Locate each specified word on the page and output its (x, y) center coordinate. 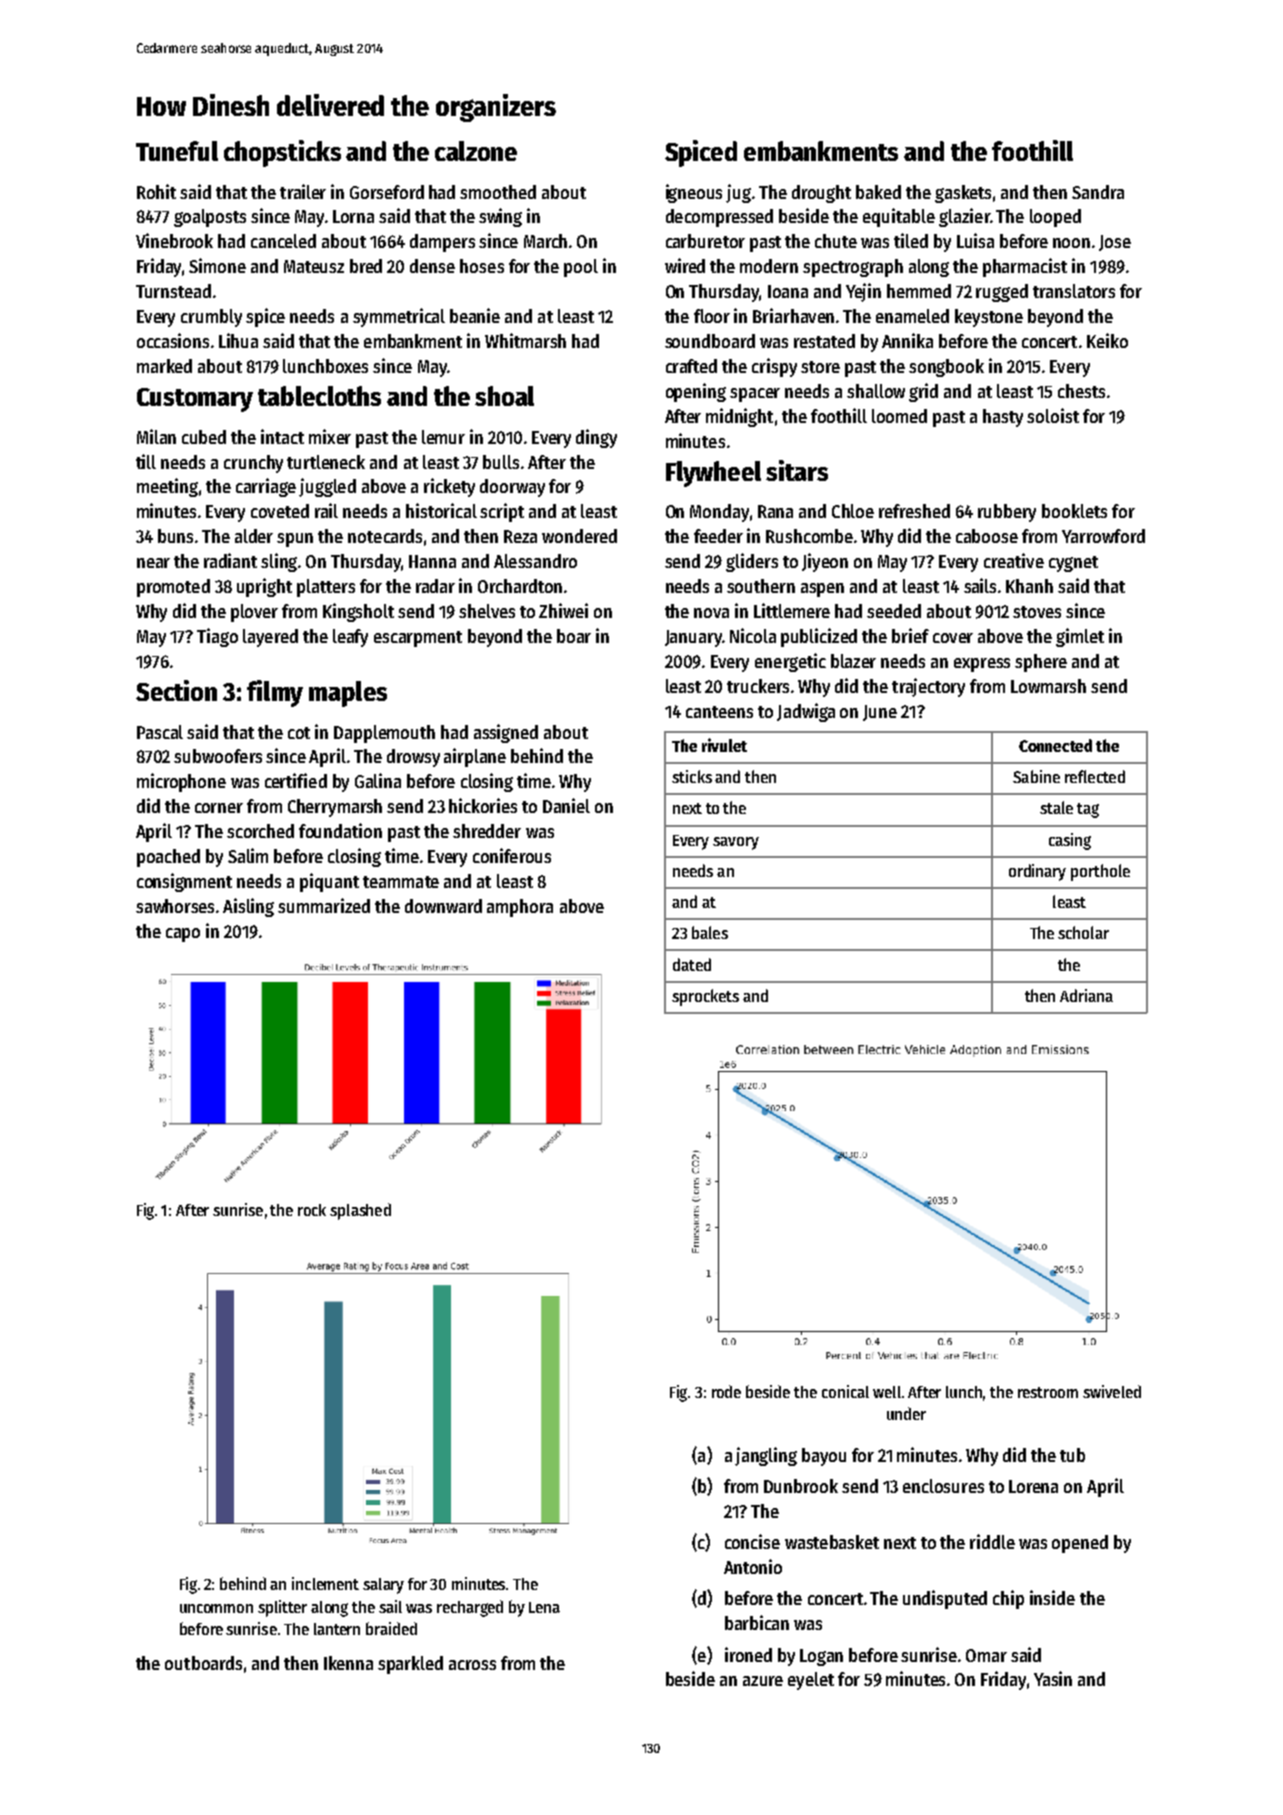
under (906, 1413)
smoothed (498, 192)
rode (726, 1391)
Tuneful (177, 151)
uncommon (216, 1608)
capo (183, 935)
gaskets (963, 194)
